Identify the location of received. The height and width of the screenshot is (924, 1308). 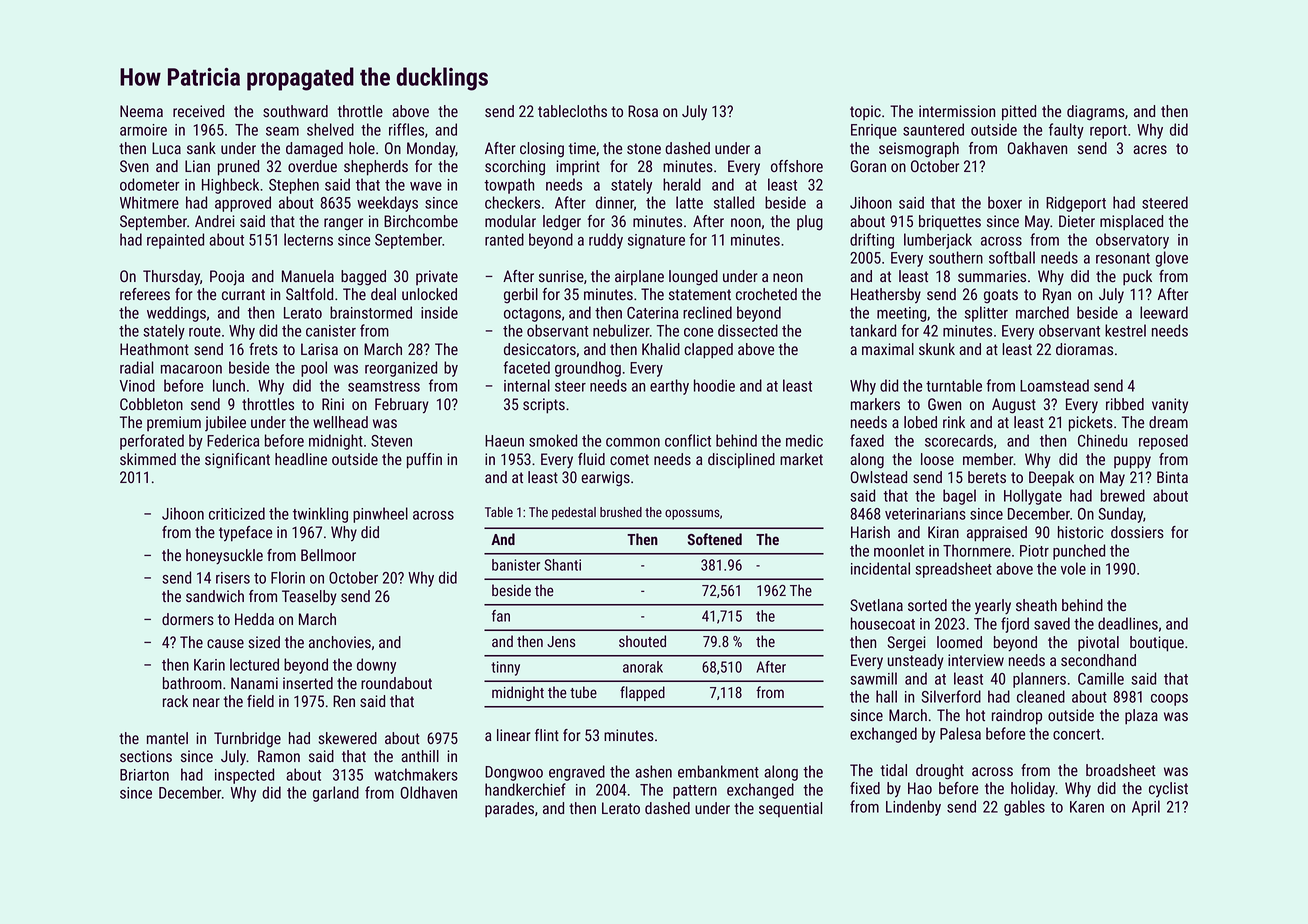
(198, 111).
